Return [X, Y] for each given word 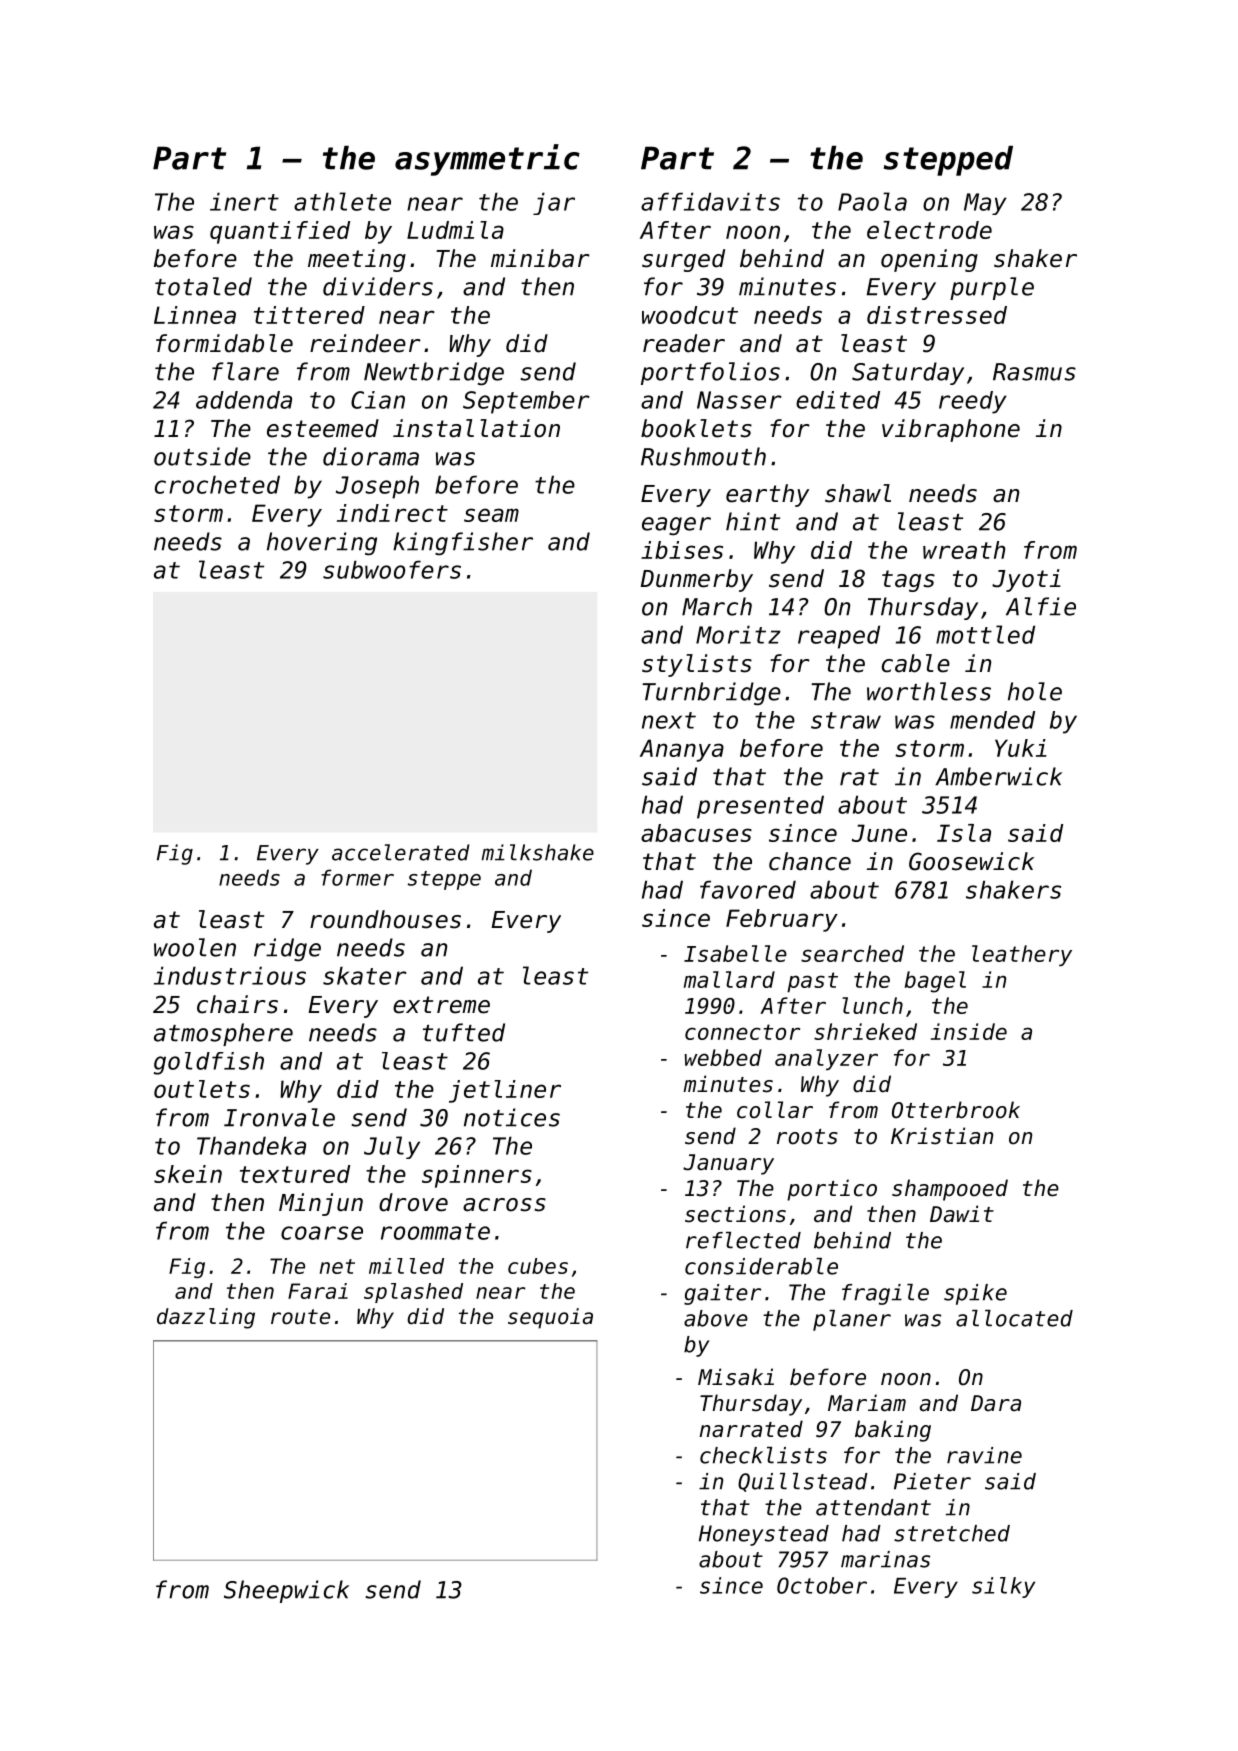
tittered [309, 315]
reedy [973, 402]
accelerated [401, 852]
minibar [540, 258]
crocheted [217, 484]
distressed [937, 315]
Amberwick [998, 776]
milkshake [538, 852]
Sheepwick [286, 1591]
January [728, 1164]
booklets [696, 428]
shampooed [950, 1190]
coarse [322, 1233]
